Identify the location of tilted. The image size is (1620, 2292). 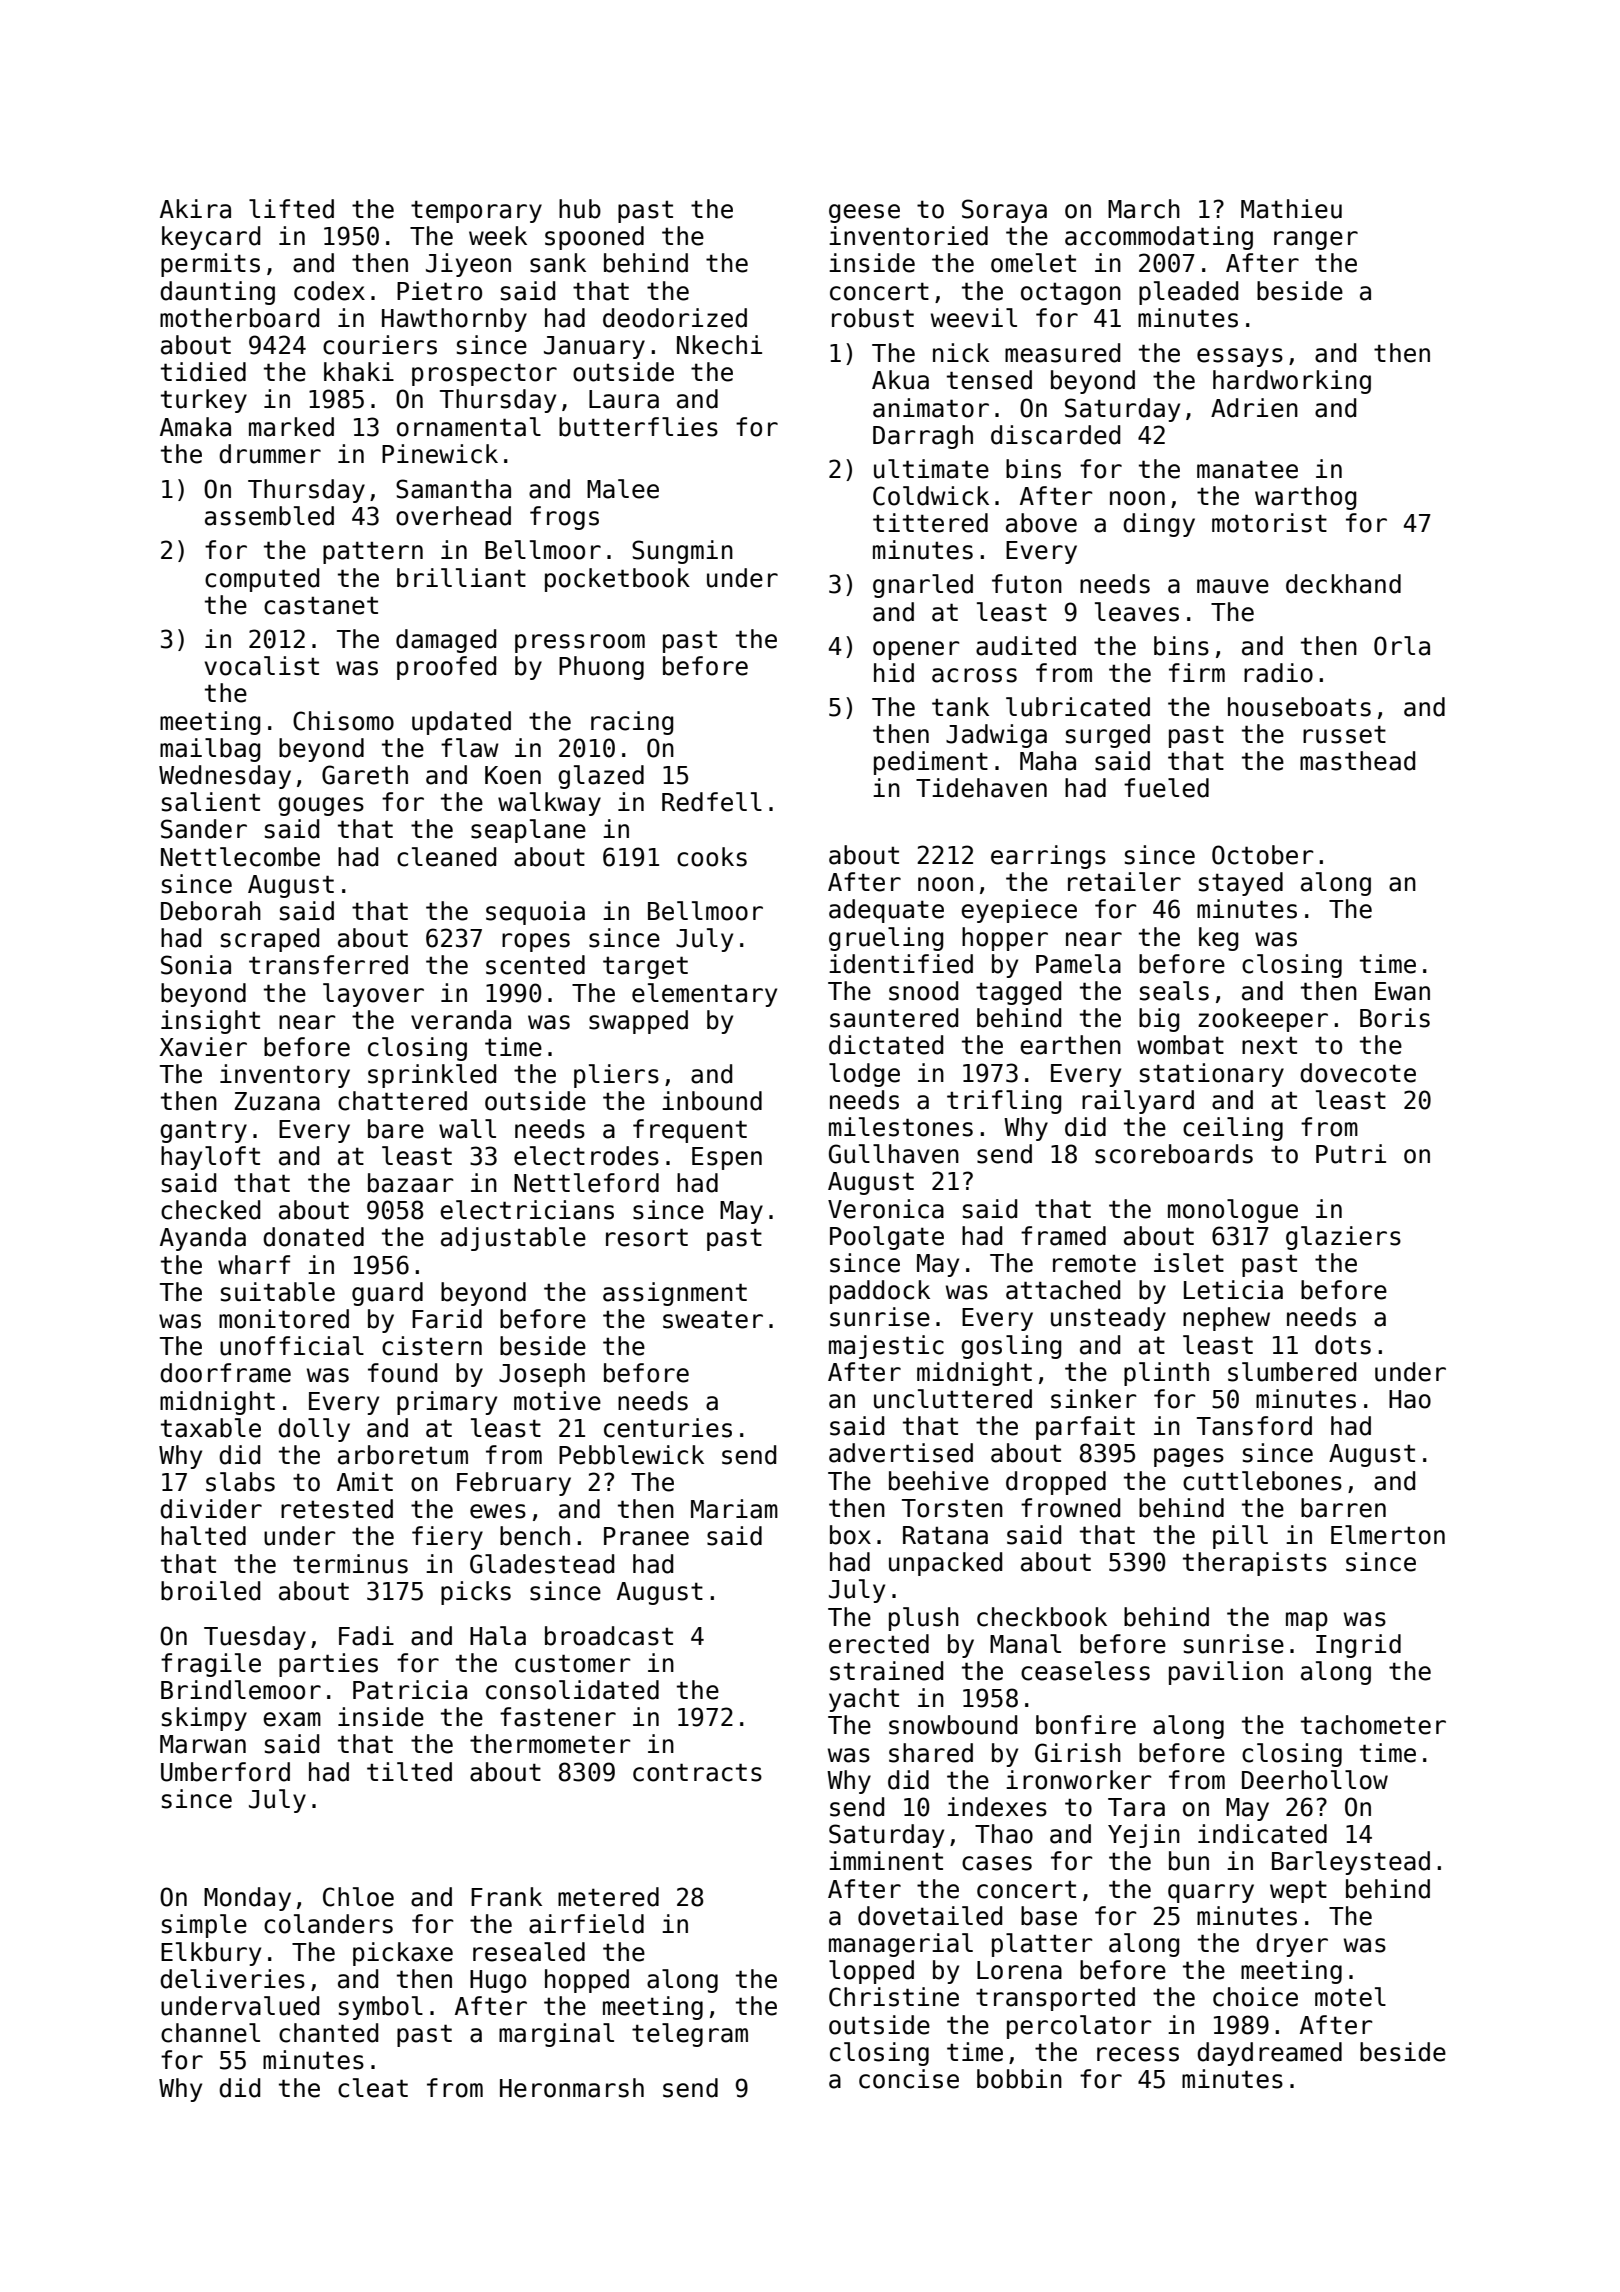
(409, 1772).
